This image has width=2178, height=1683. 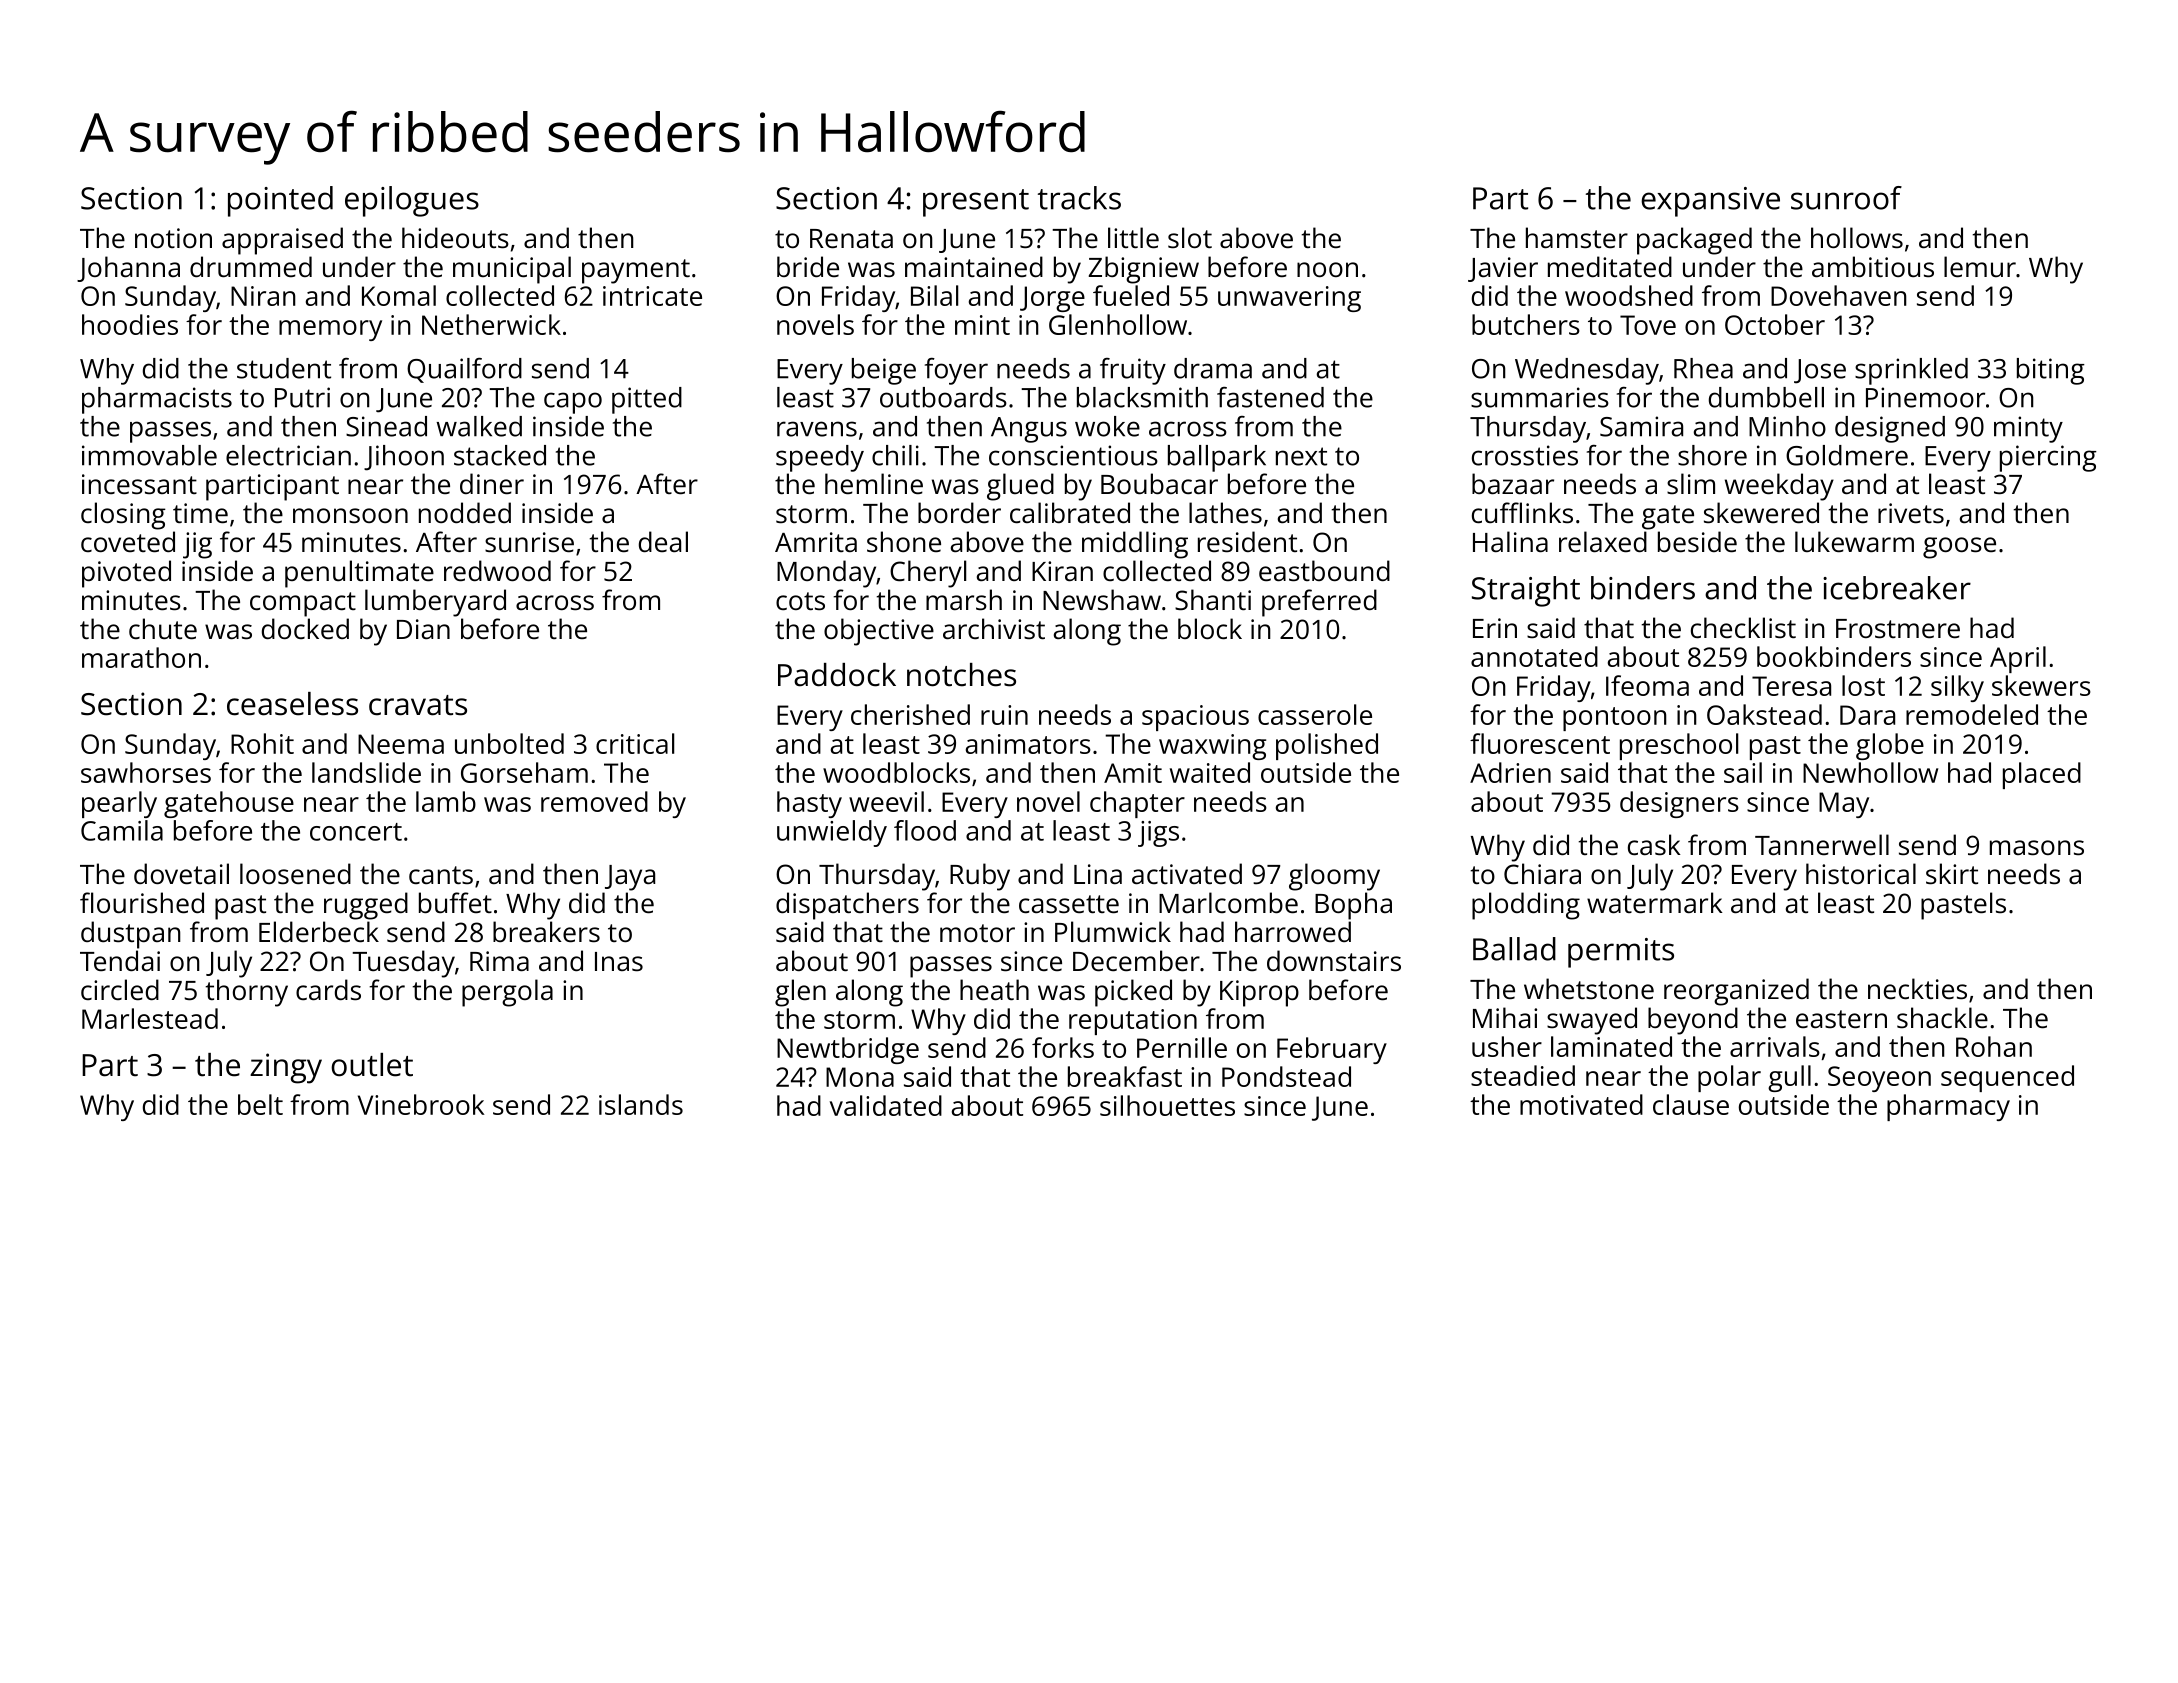 I want to click on concert, so click(x=356, y=832).
